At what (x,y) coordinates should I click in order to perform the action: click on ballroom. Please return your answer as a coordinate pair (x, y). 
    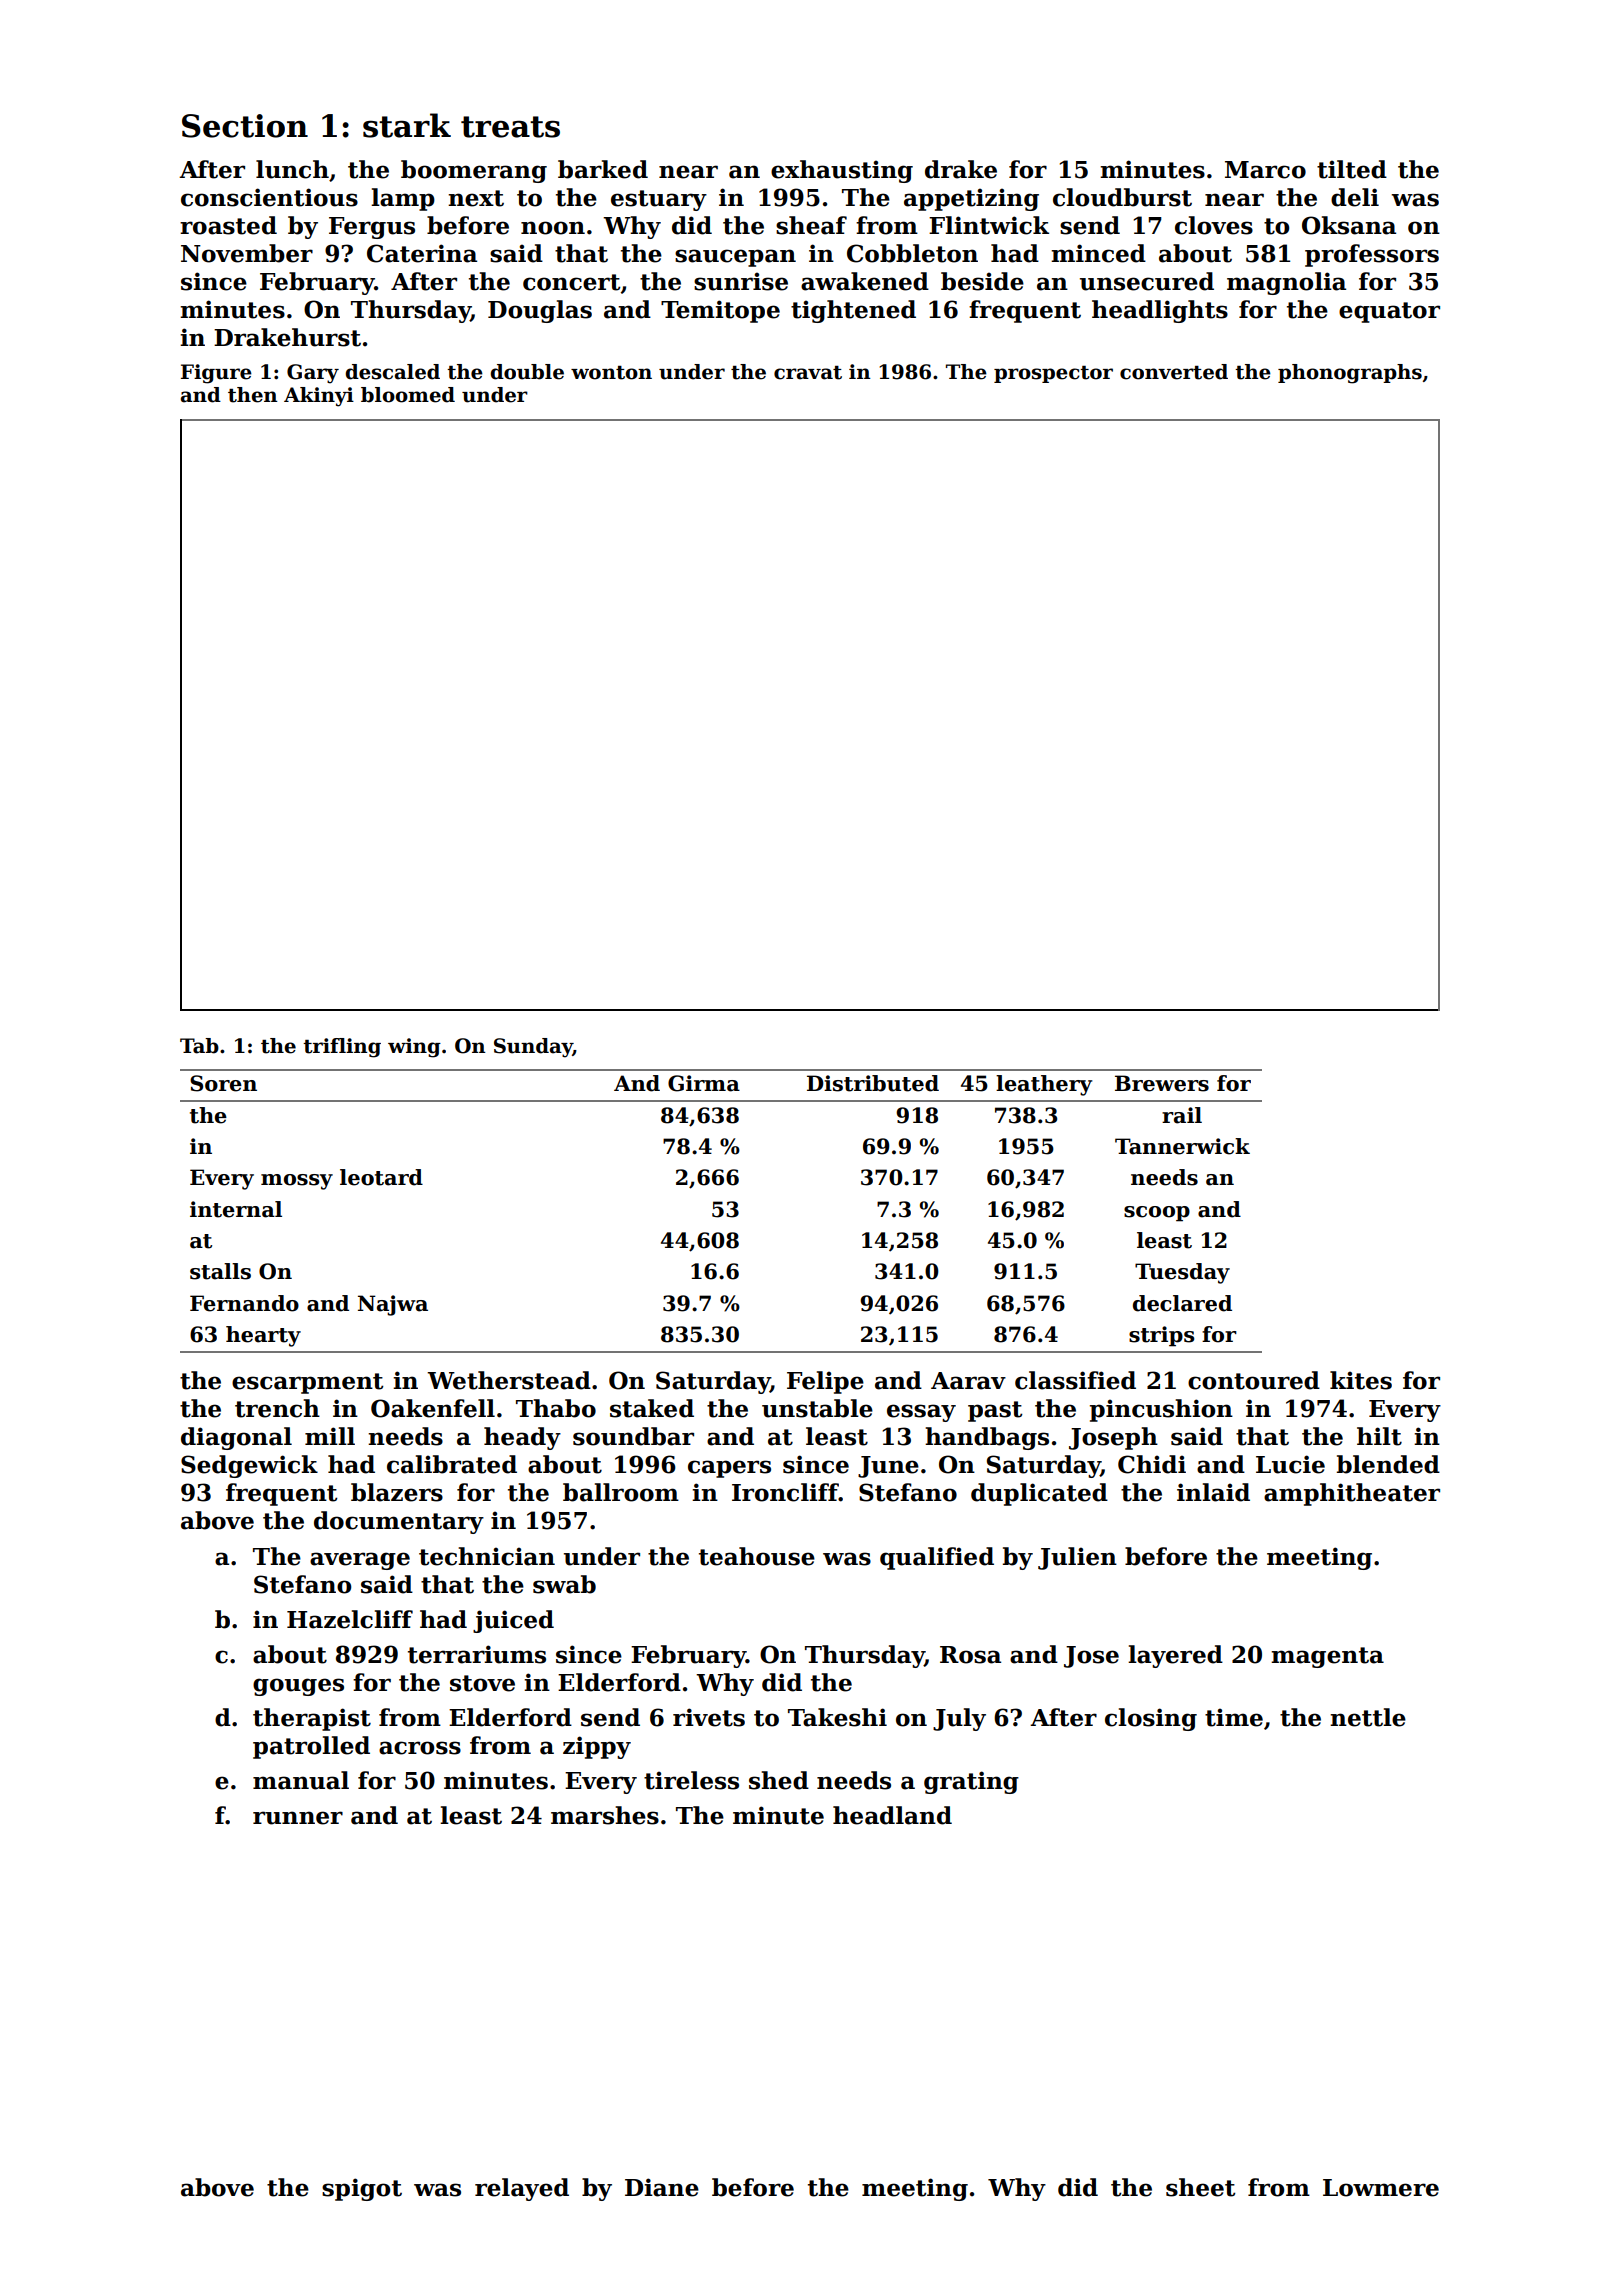
    Looking at the image, I should click on (621, 1492).
